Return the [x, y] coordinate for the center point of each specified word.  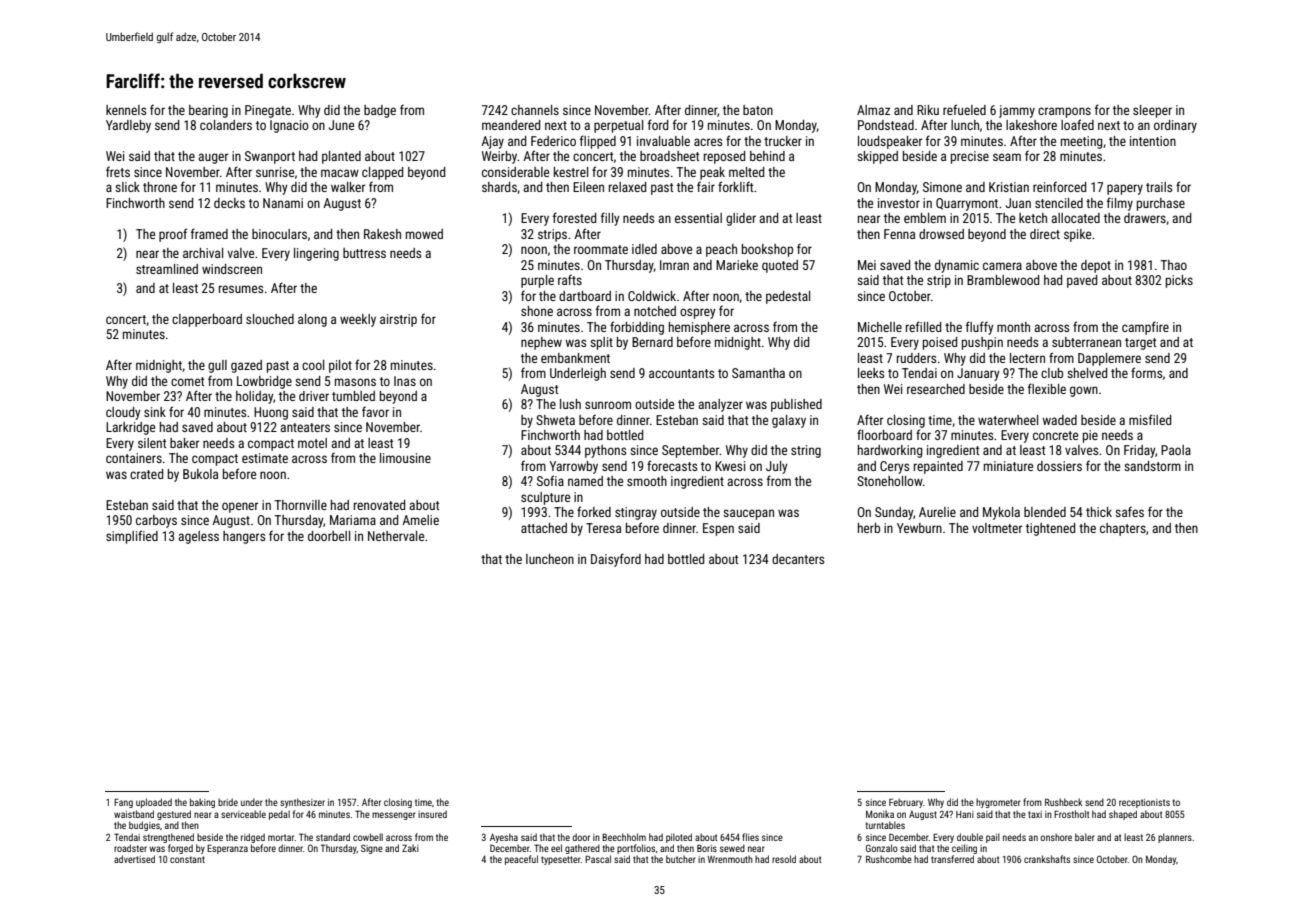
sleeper [1152, 111]
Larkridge [130, 428]
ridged [253, 838]
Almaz [873, 110]
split [601, 343]
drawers [1145, 218]
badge [380, 111]
